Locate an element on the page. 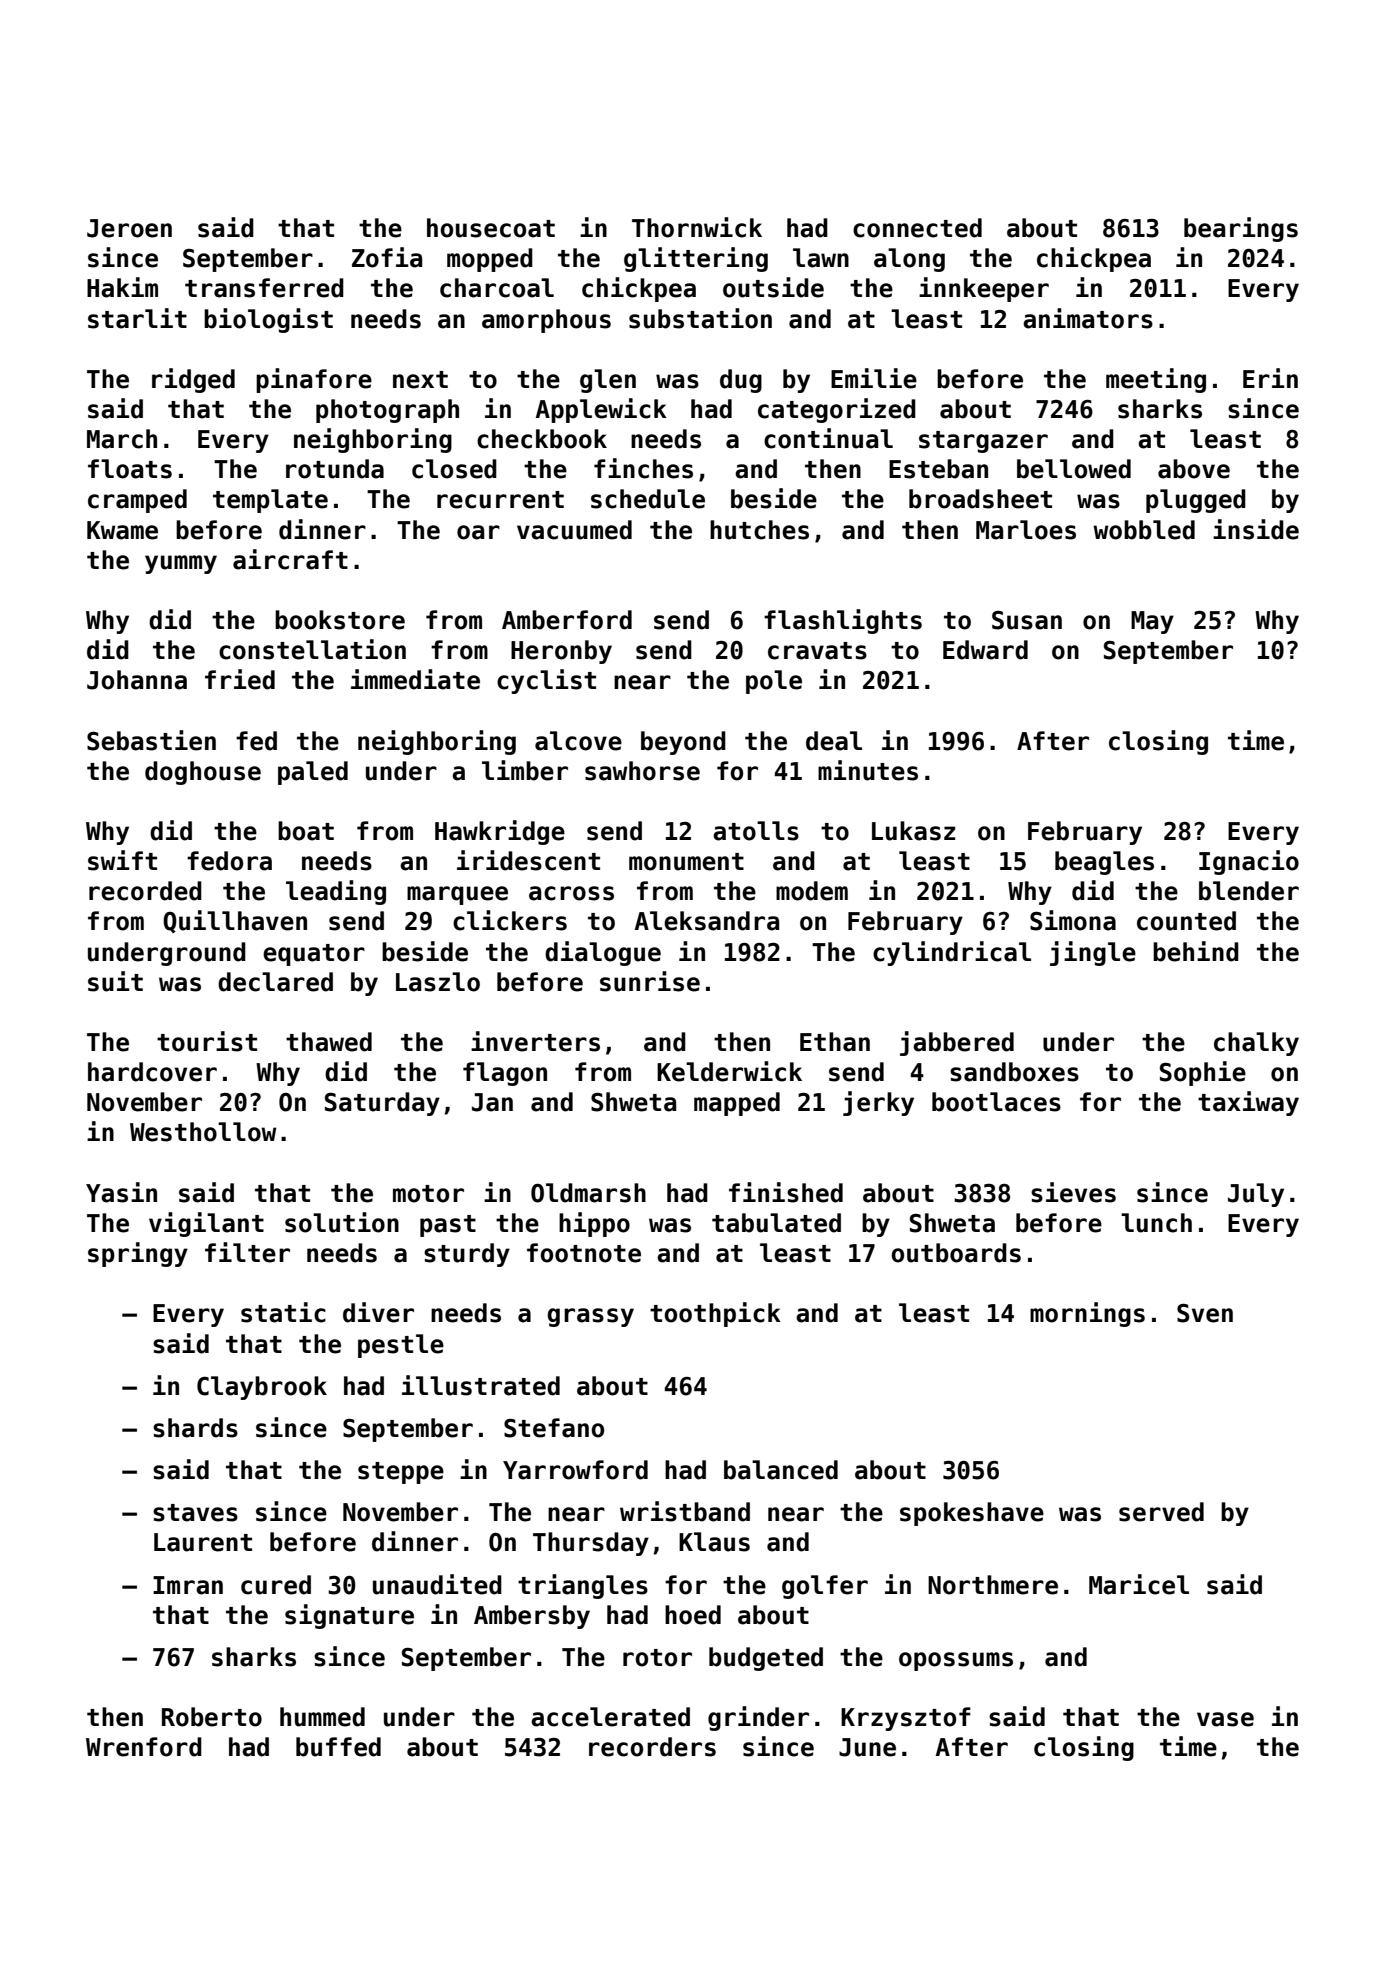 Image resolution: width=1386 pixels, height=1969 pixels. pinafore is located at coordinates (314, 380).
